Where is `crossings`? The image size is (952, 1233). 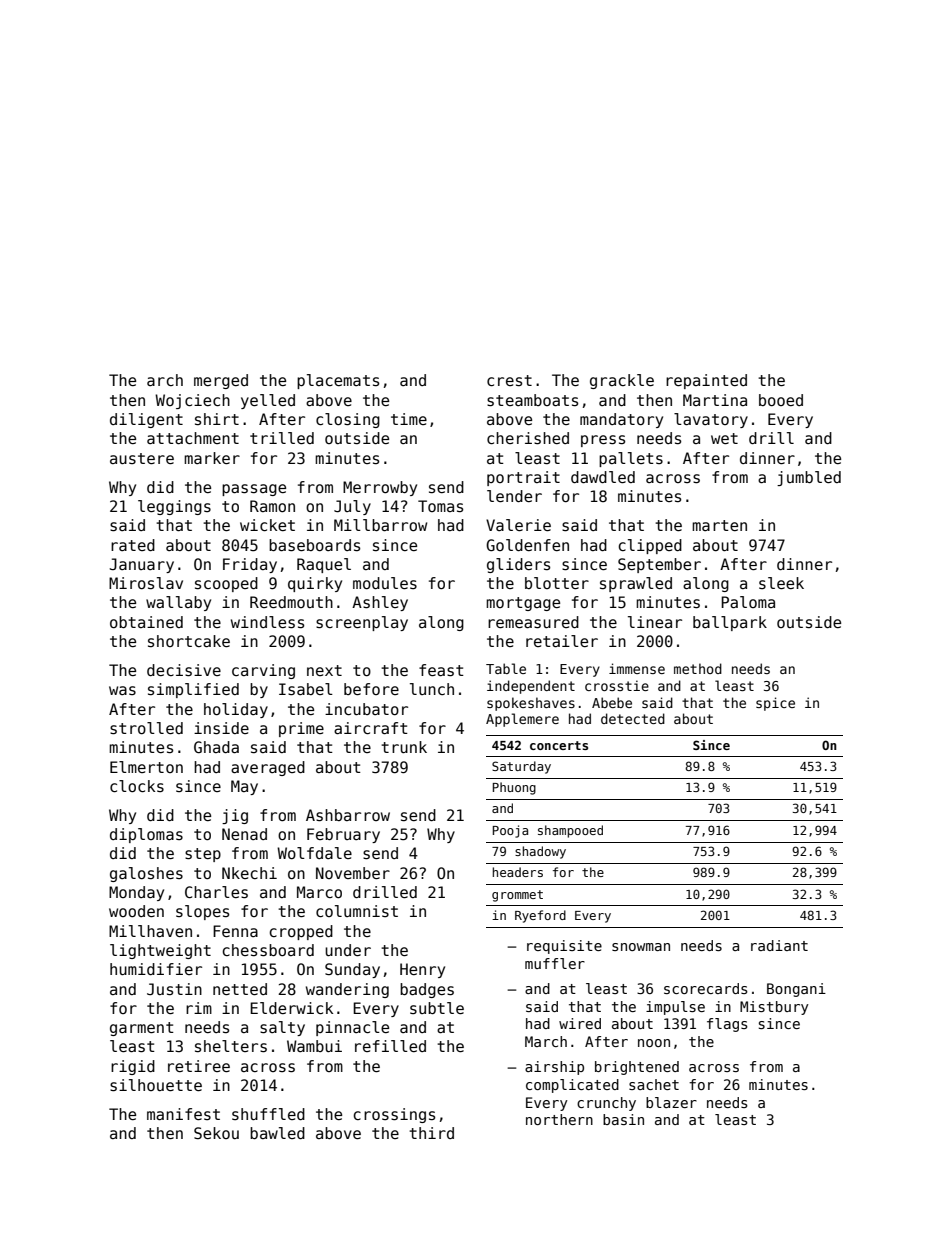
crossings is located at coordinates (394, 1115).
